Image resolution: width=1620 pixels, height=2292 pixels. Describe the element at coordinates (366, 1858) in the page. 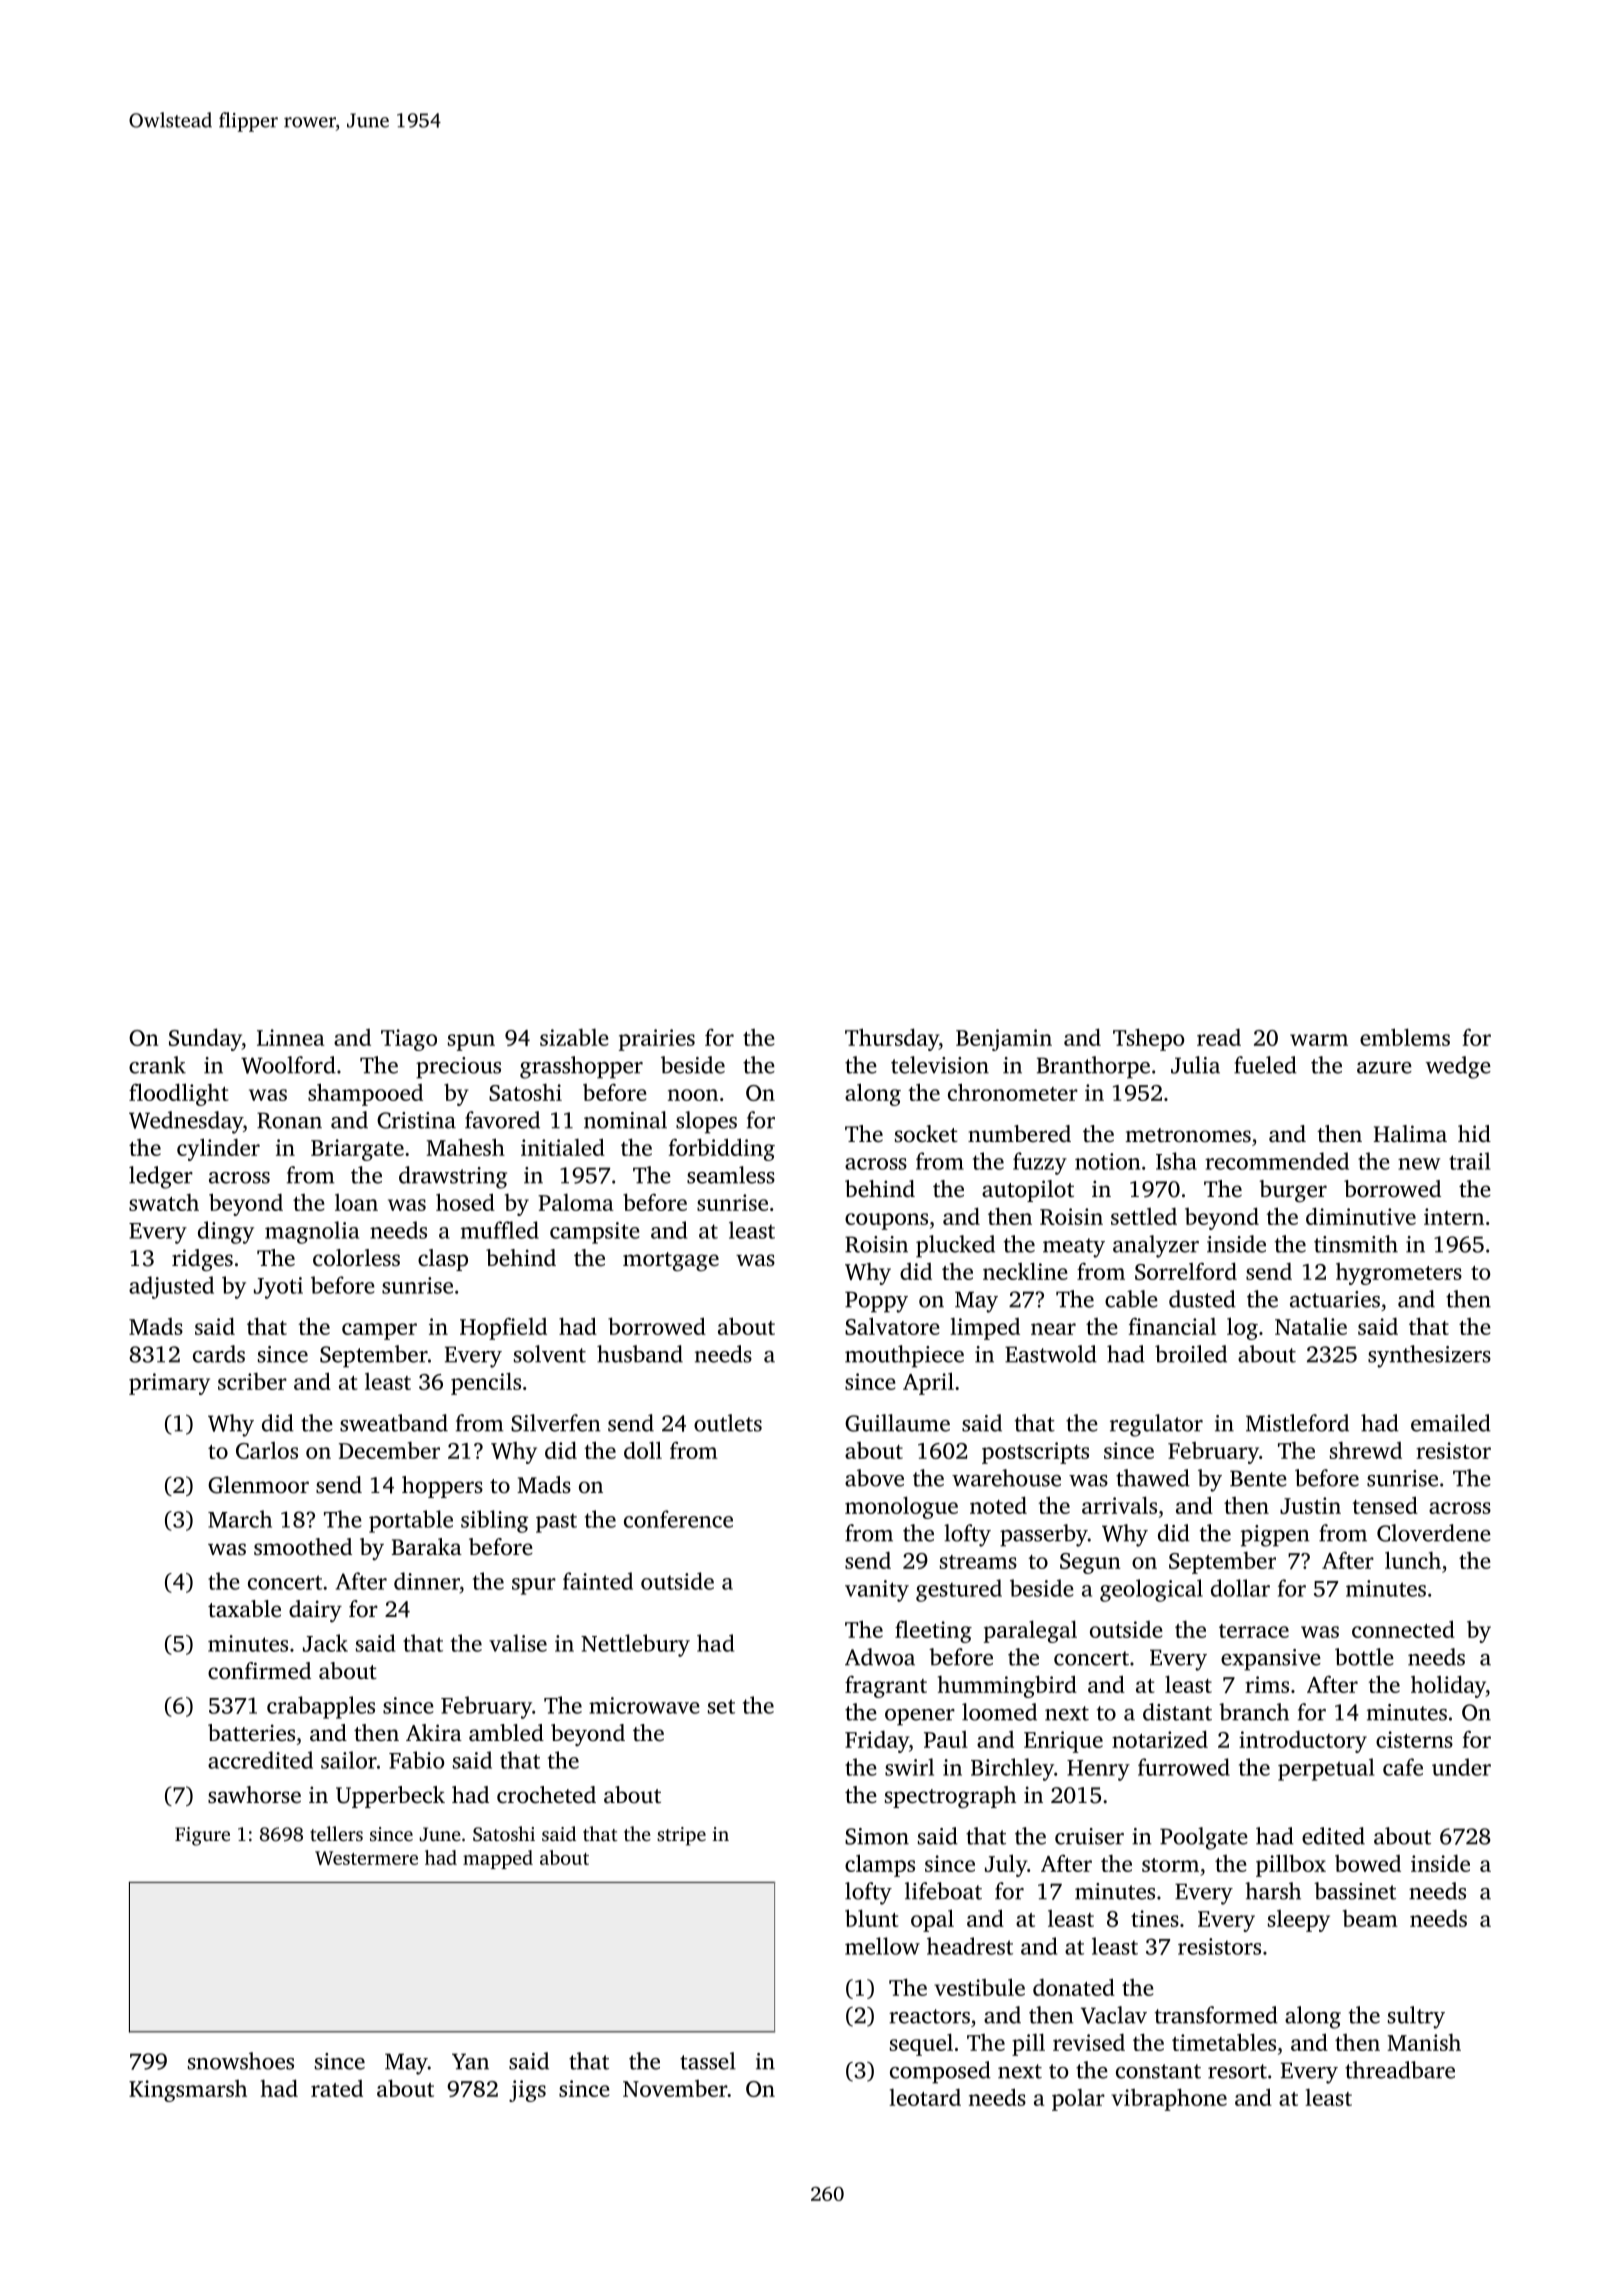

I see `Westermere` at that location.
